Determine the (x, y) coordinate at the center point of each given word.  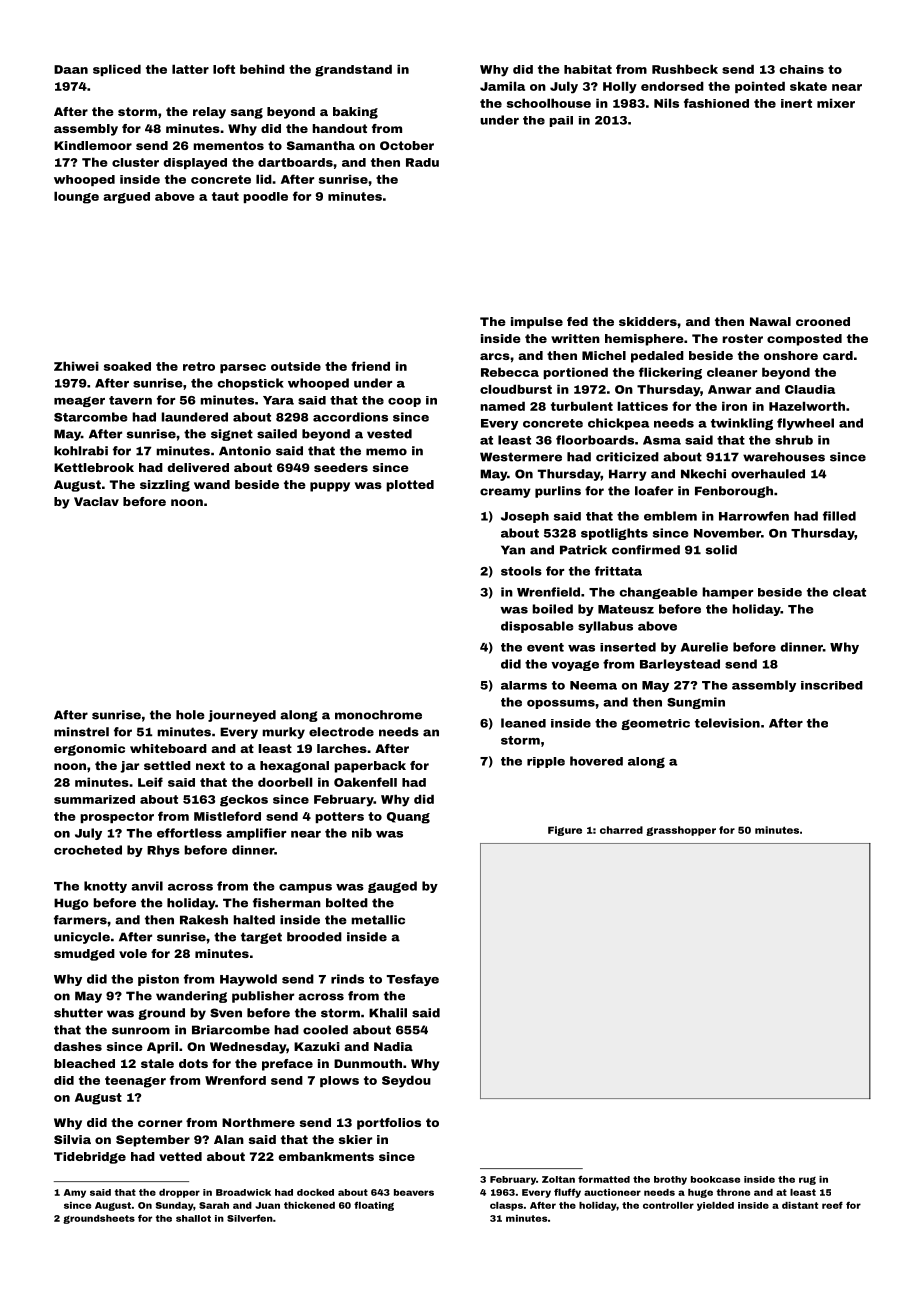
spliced (117, 70)
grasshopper (681, 831)
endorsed (672, 86)
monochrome (378, 715)
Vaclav (96, 501)
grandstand (353, 70)
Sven (226, 1013)
